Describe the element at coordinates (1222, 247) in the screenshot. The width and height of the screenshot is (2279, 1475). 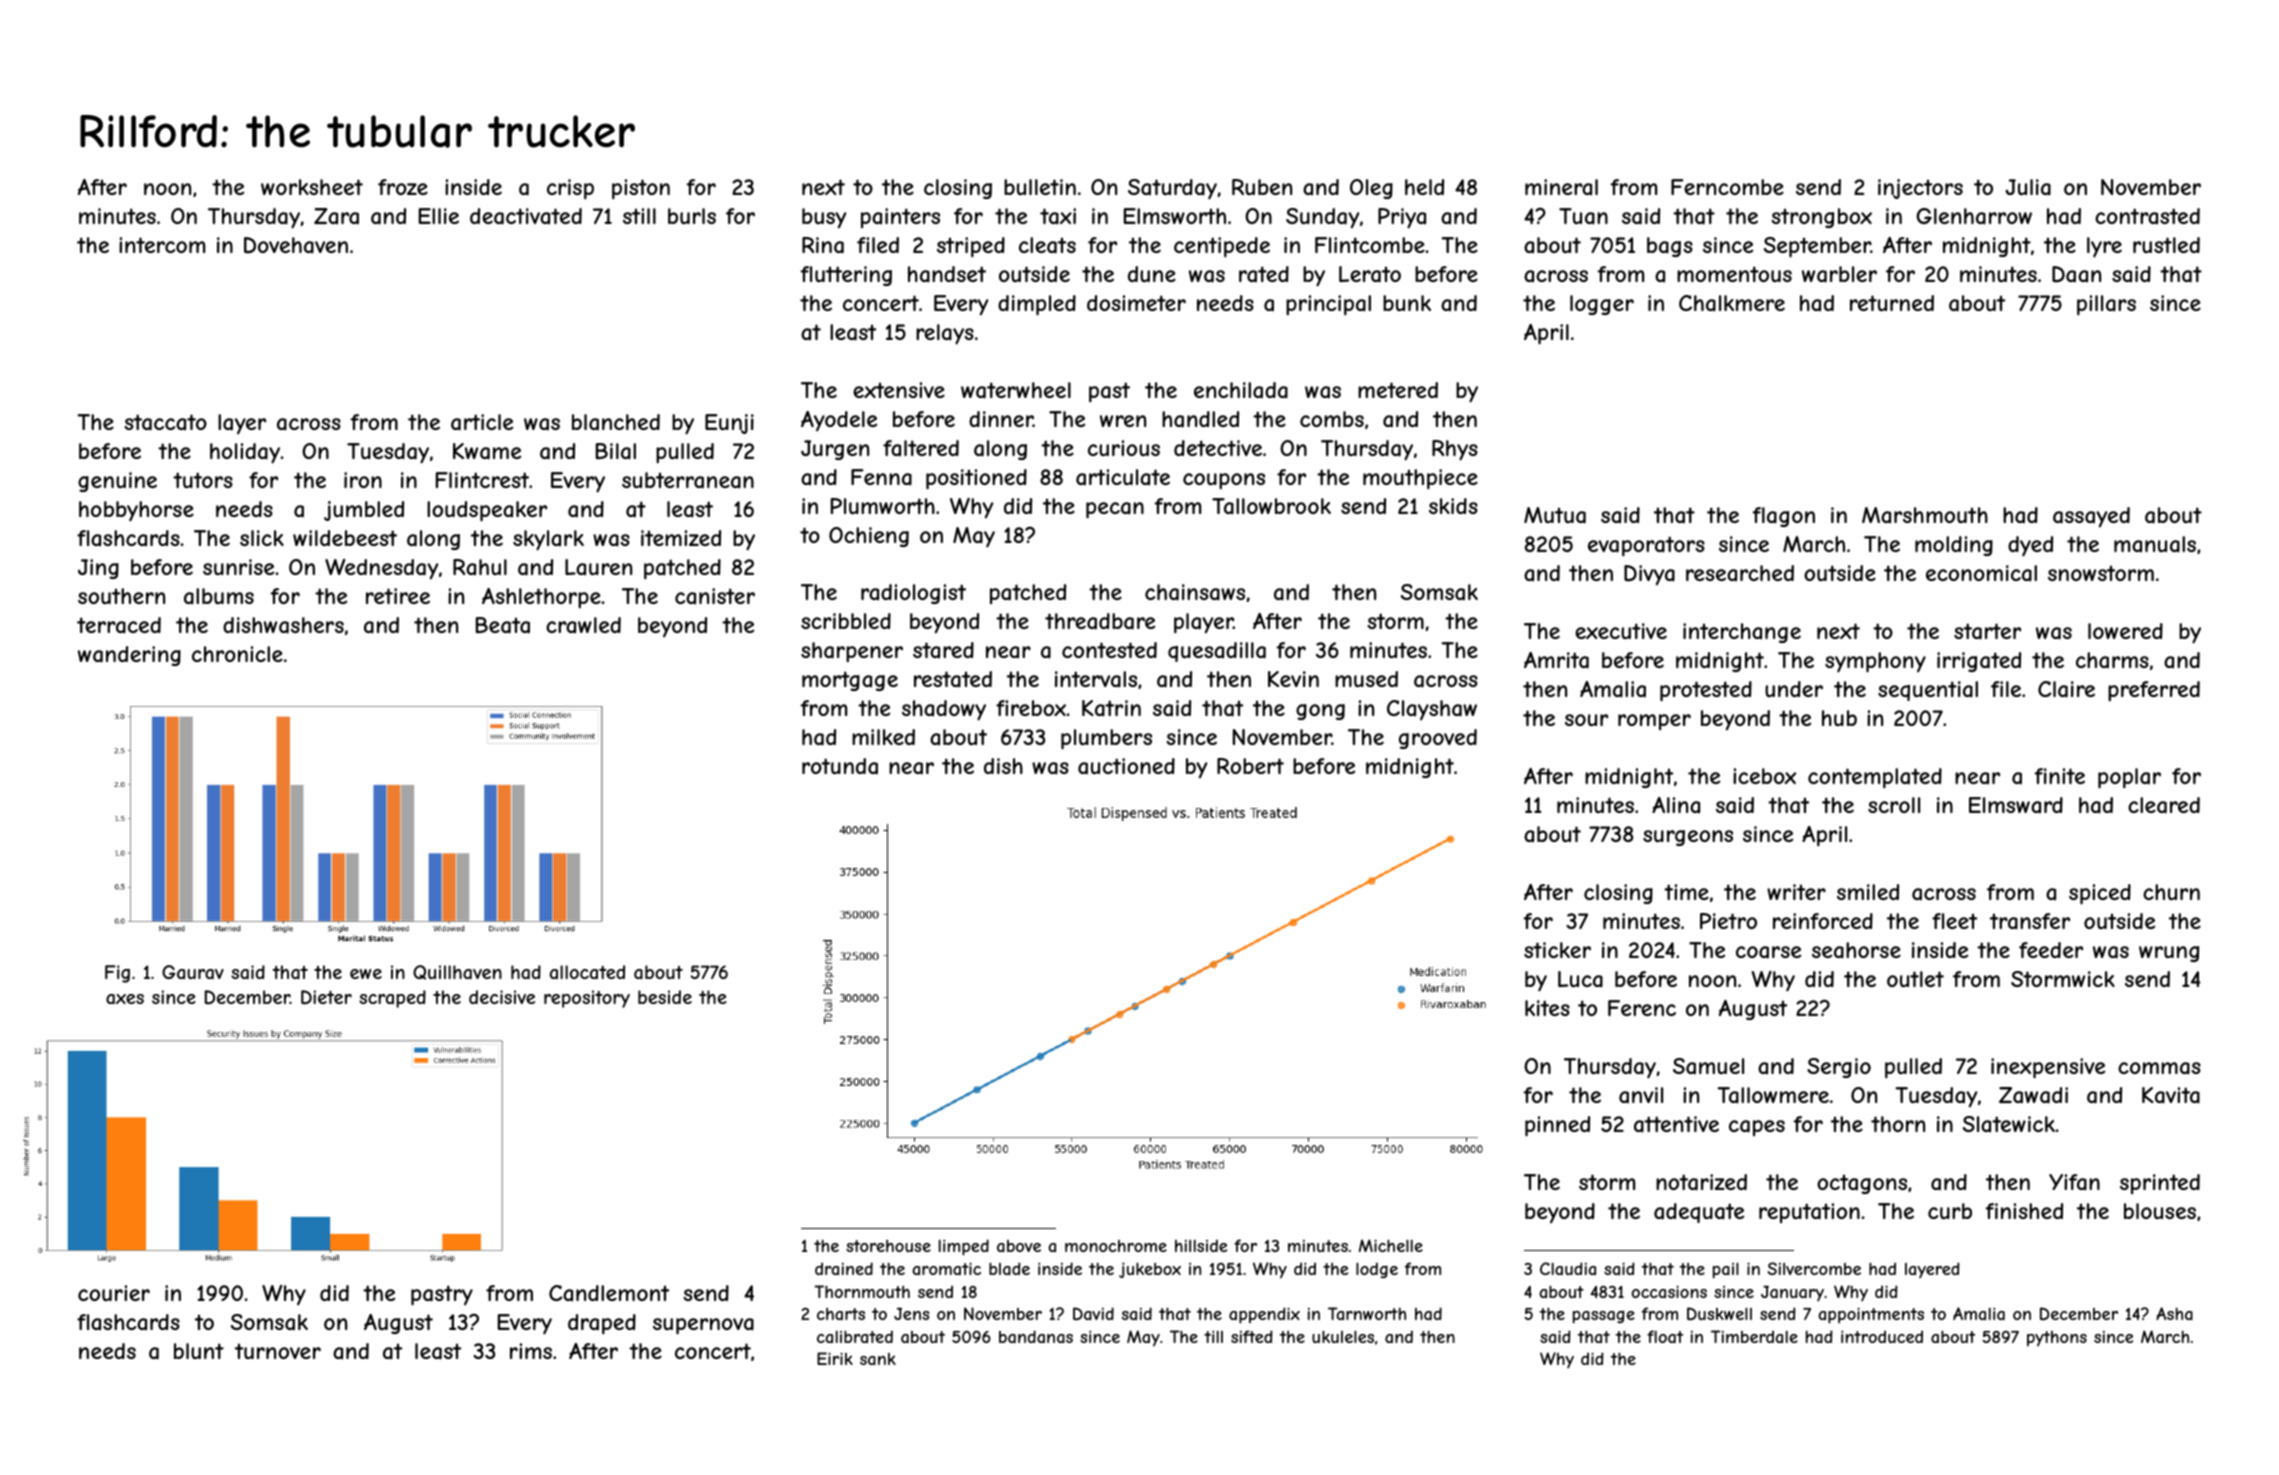
I see `centipede` at that location.
